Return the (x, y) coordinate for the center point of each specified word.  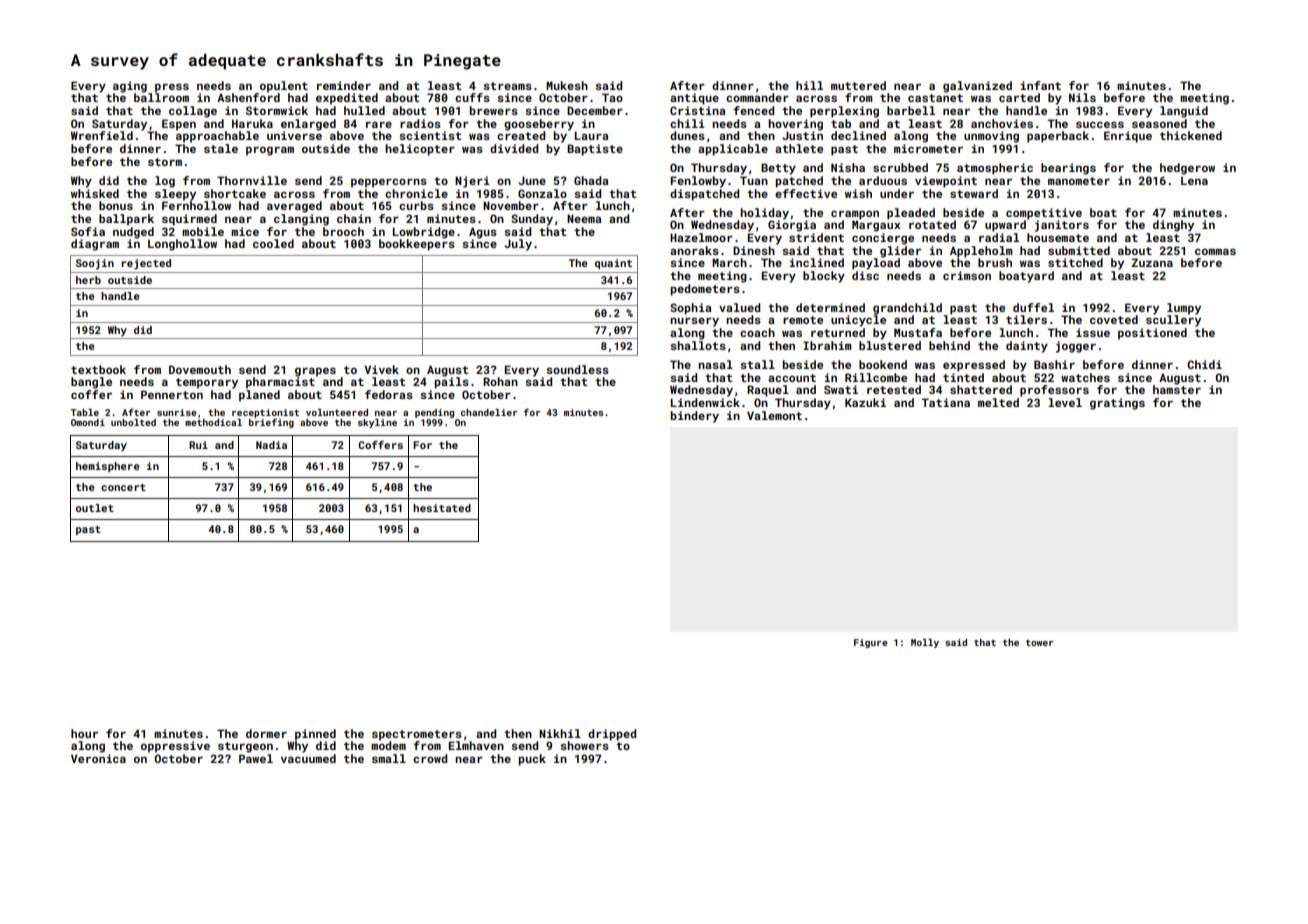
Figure (871, 643)
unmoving (991, 137)
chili (687, 123)
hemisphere (108, 467)
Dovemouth (200, 369)
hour (84, 733)
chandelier (489, 412)
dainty (1027, 347)
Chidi (1204, 364)
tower (1039, 642)
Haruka (252, 123)
